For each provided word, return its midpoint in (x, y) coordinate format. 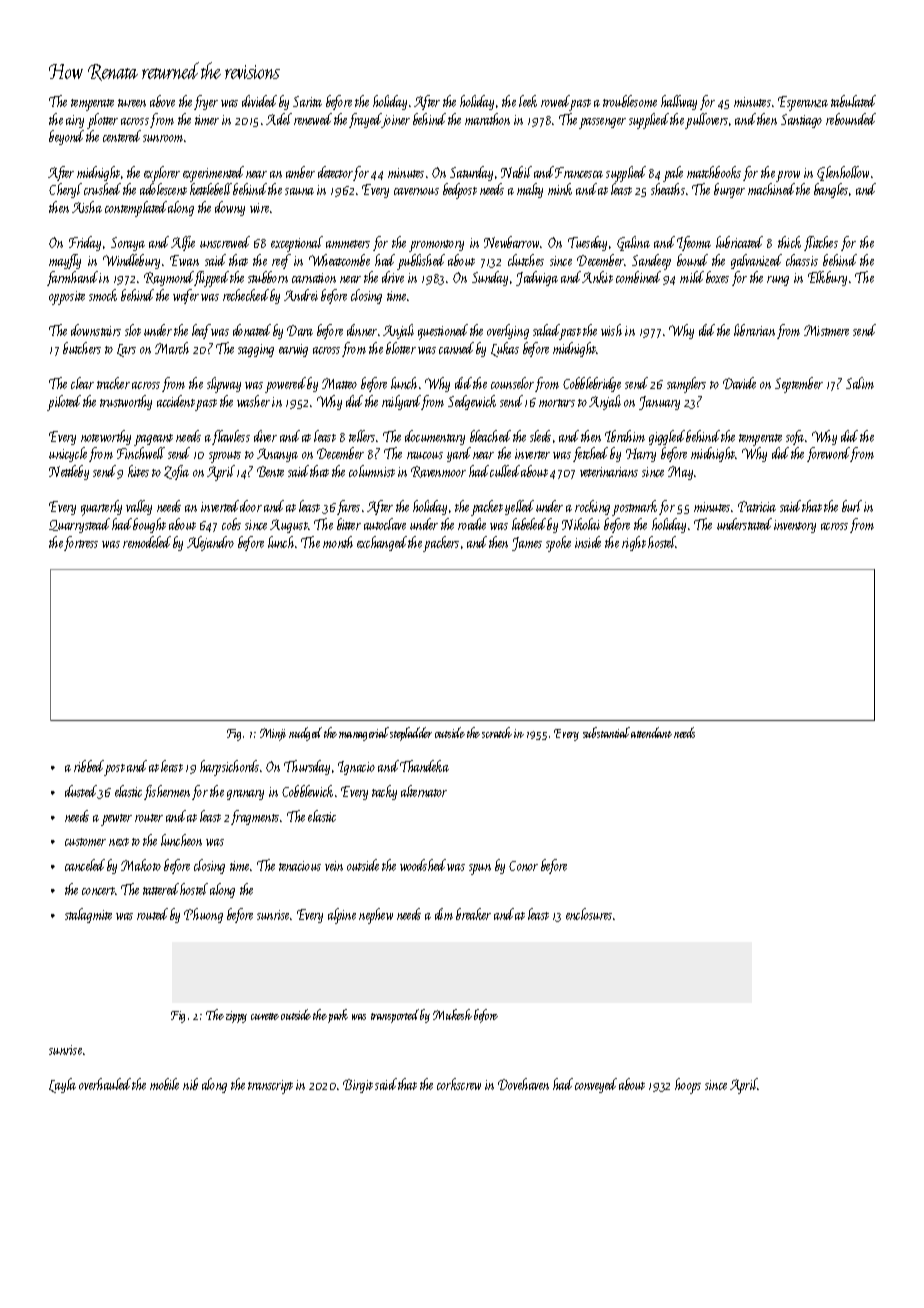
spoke (558, 544)
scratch (497, 732)
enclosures (589, 914)
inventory (795, 526)
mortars (557, 403)
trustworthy (126, 402)
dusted (81, 791)
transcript (270, 1087)
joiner (396, 121)
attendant (651, 732)
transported (395, 1016)
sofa (796, 437)
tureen (132, 103)
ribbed (89, 766)
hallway (679, 102)
